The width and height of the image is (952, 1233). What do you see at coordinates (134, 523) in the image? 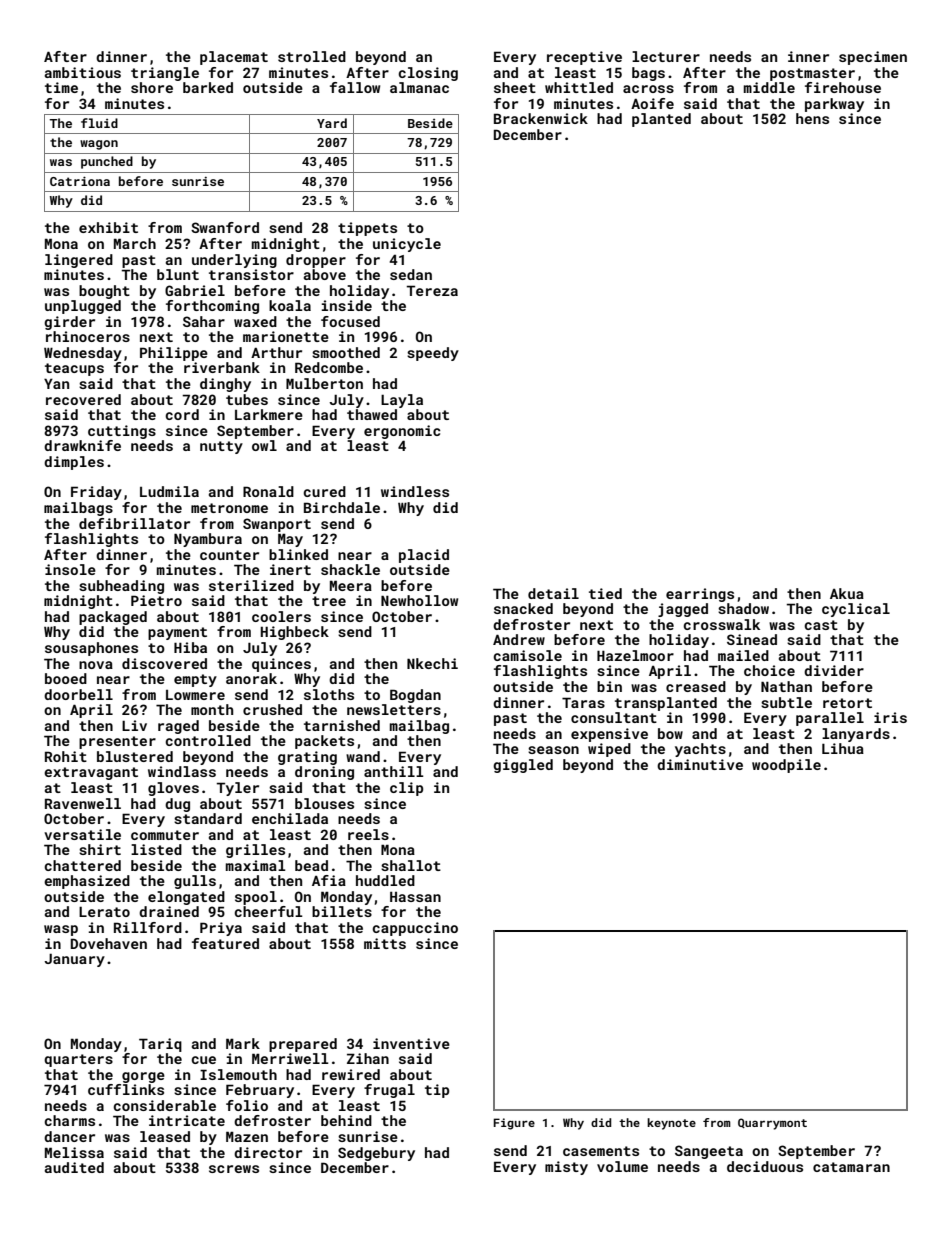
I see `defibrillator` at bounding box center [134, 523].
